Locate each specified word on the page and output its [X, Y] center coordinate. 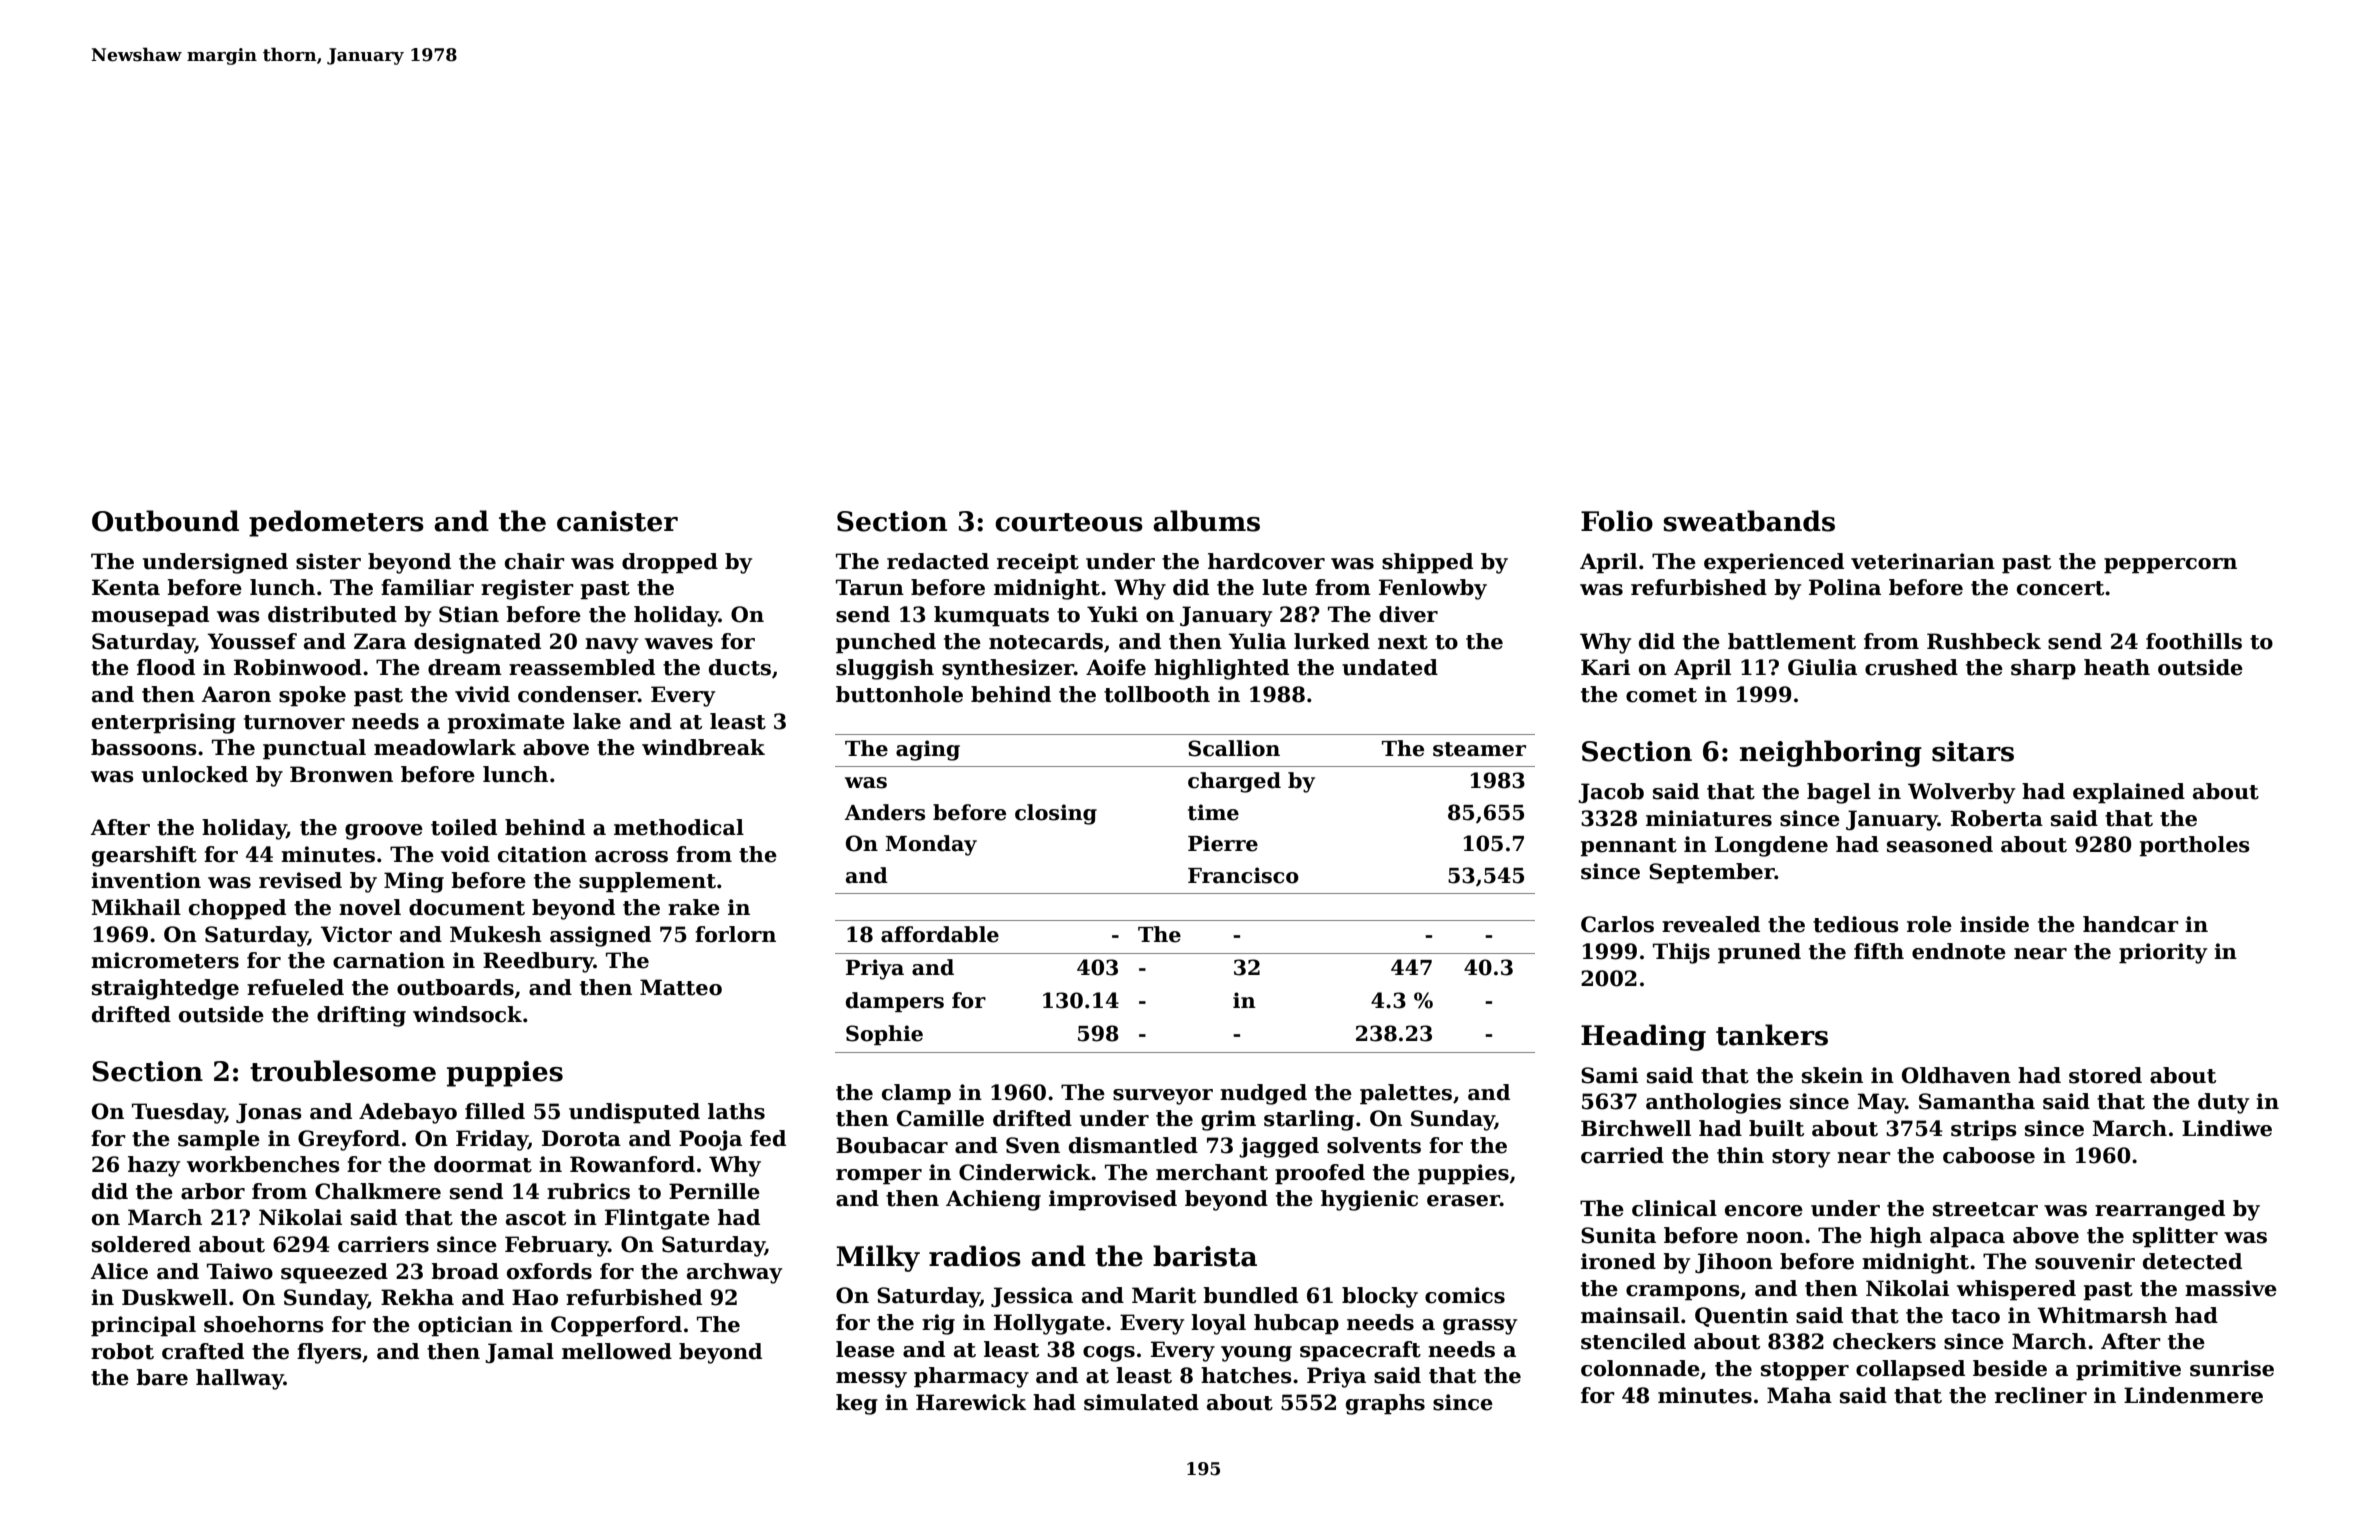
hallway [240, 1379]
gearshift [144, 856]
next [1403, 642]
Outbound [165, 521]
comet [1661, 695]
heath [2117, 667]
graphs [1385, 1404]
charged [1234, 782]
